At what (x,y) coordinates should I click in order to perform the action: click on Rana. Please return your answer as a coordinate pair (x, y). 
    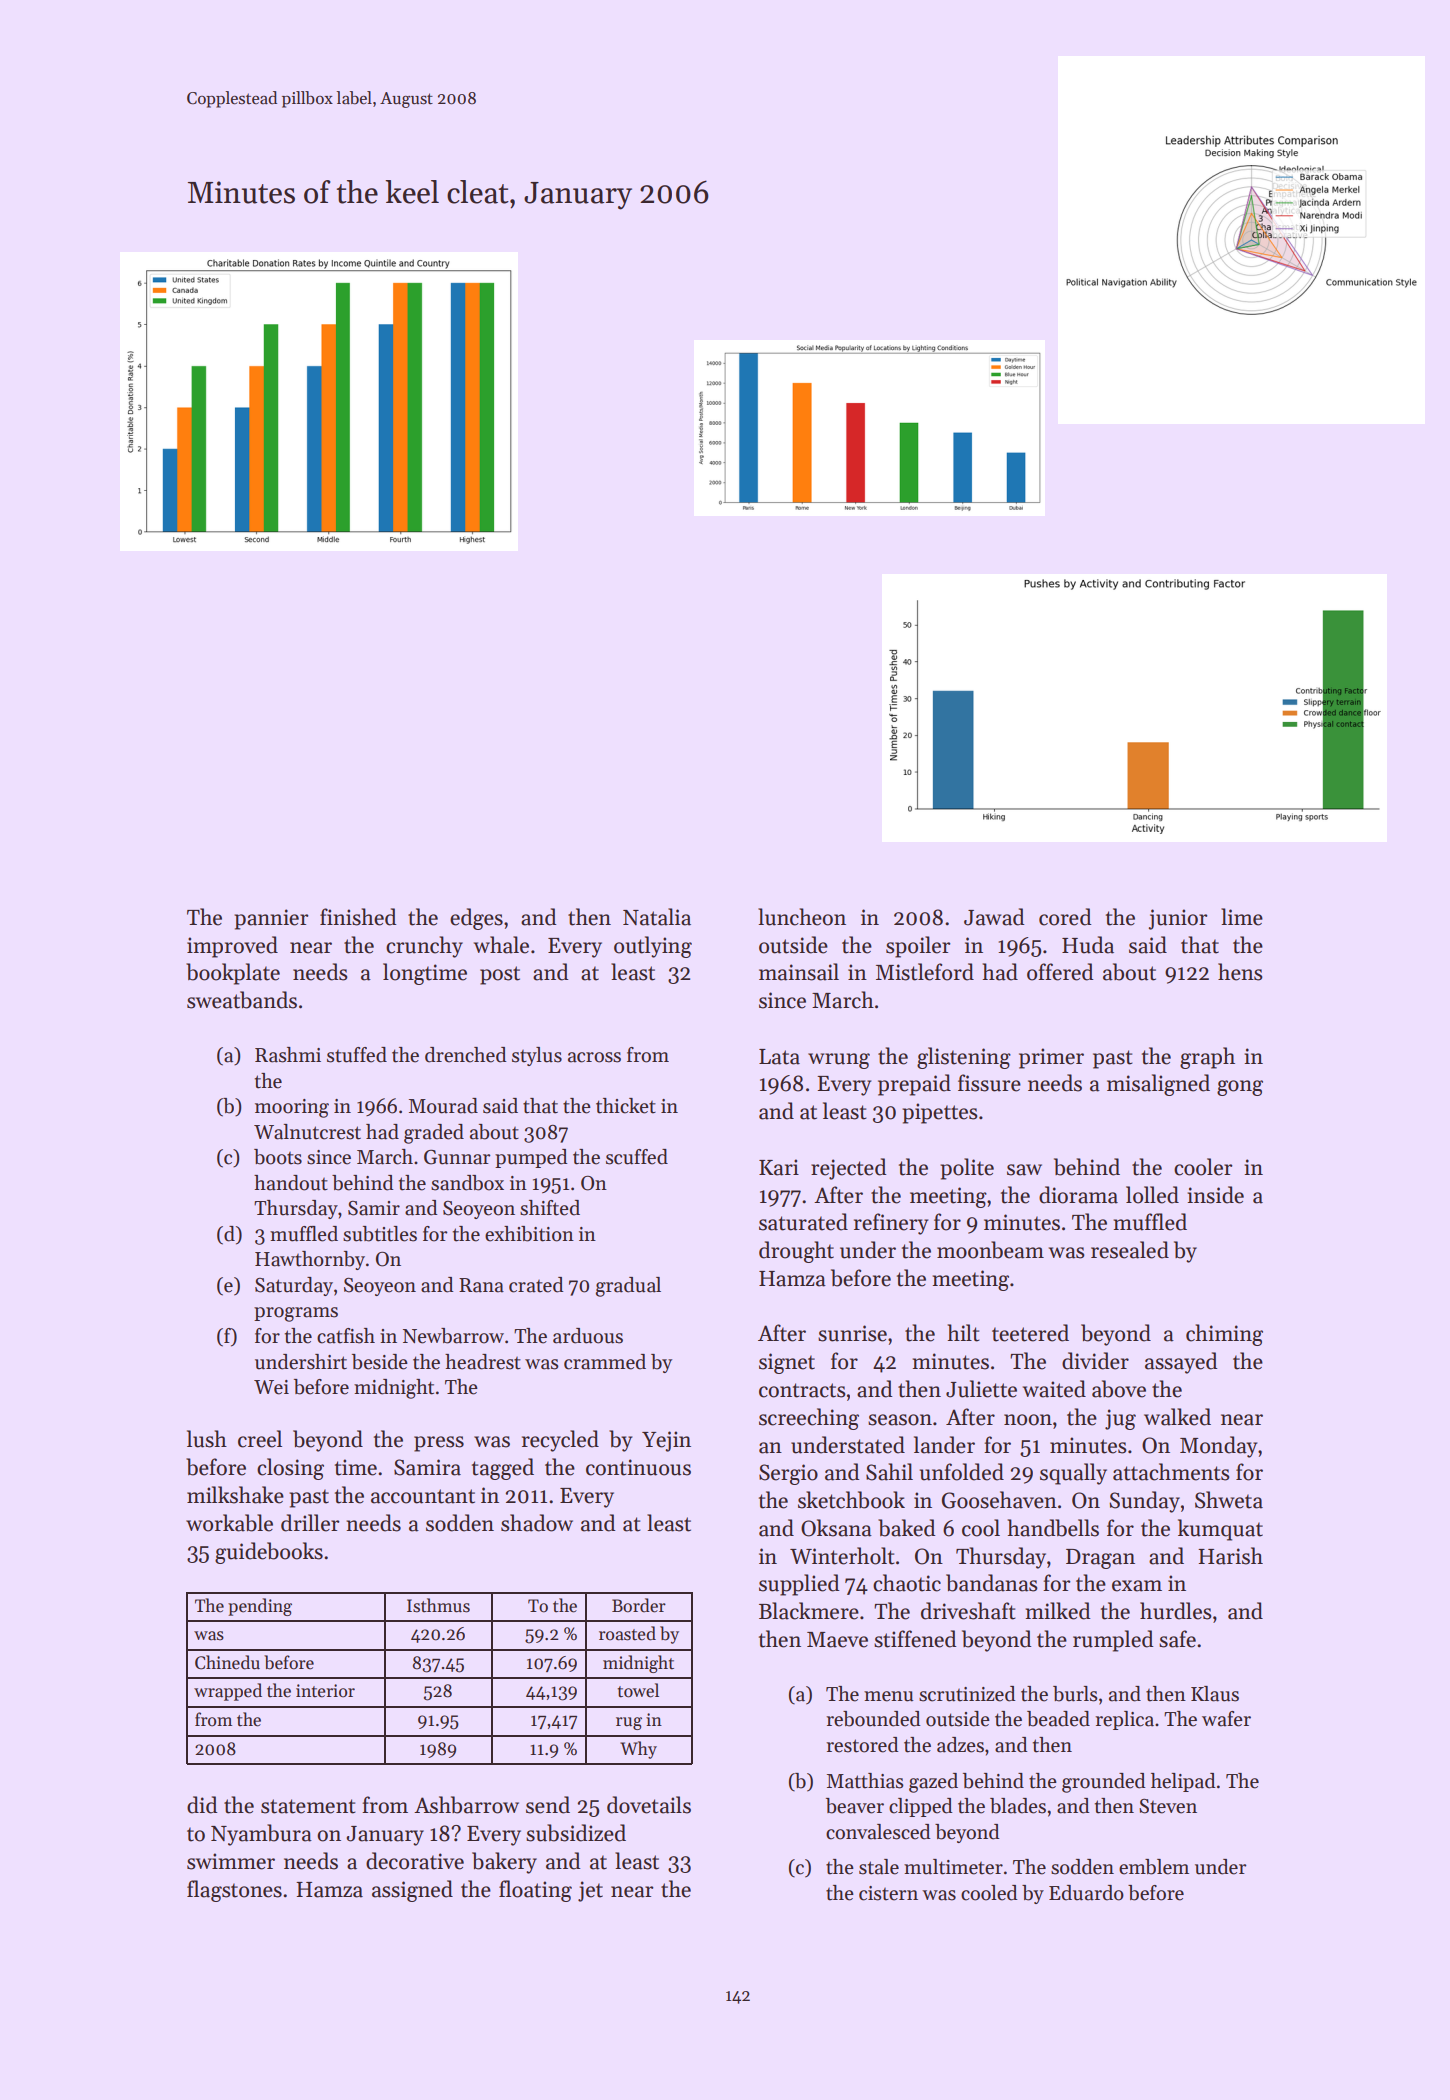
    Looking at the image, I should click on (481, 1285).
